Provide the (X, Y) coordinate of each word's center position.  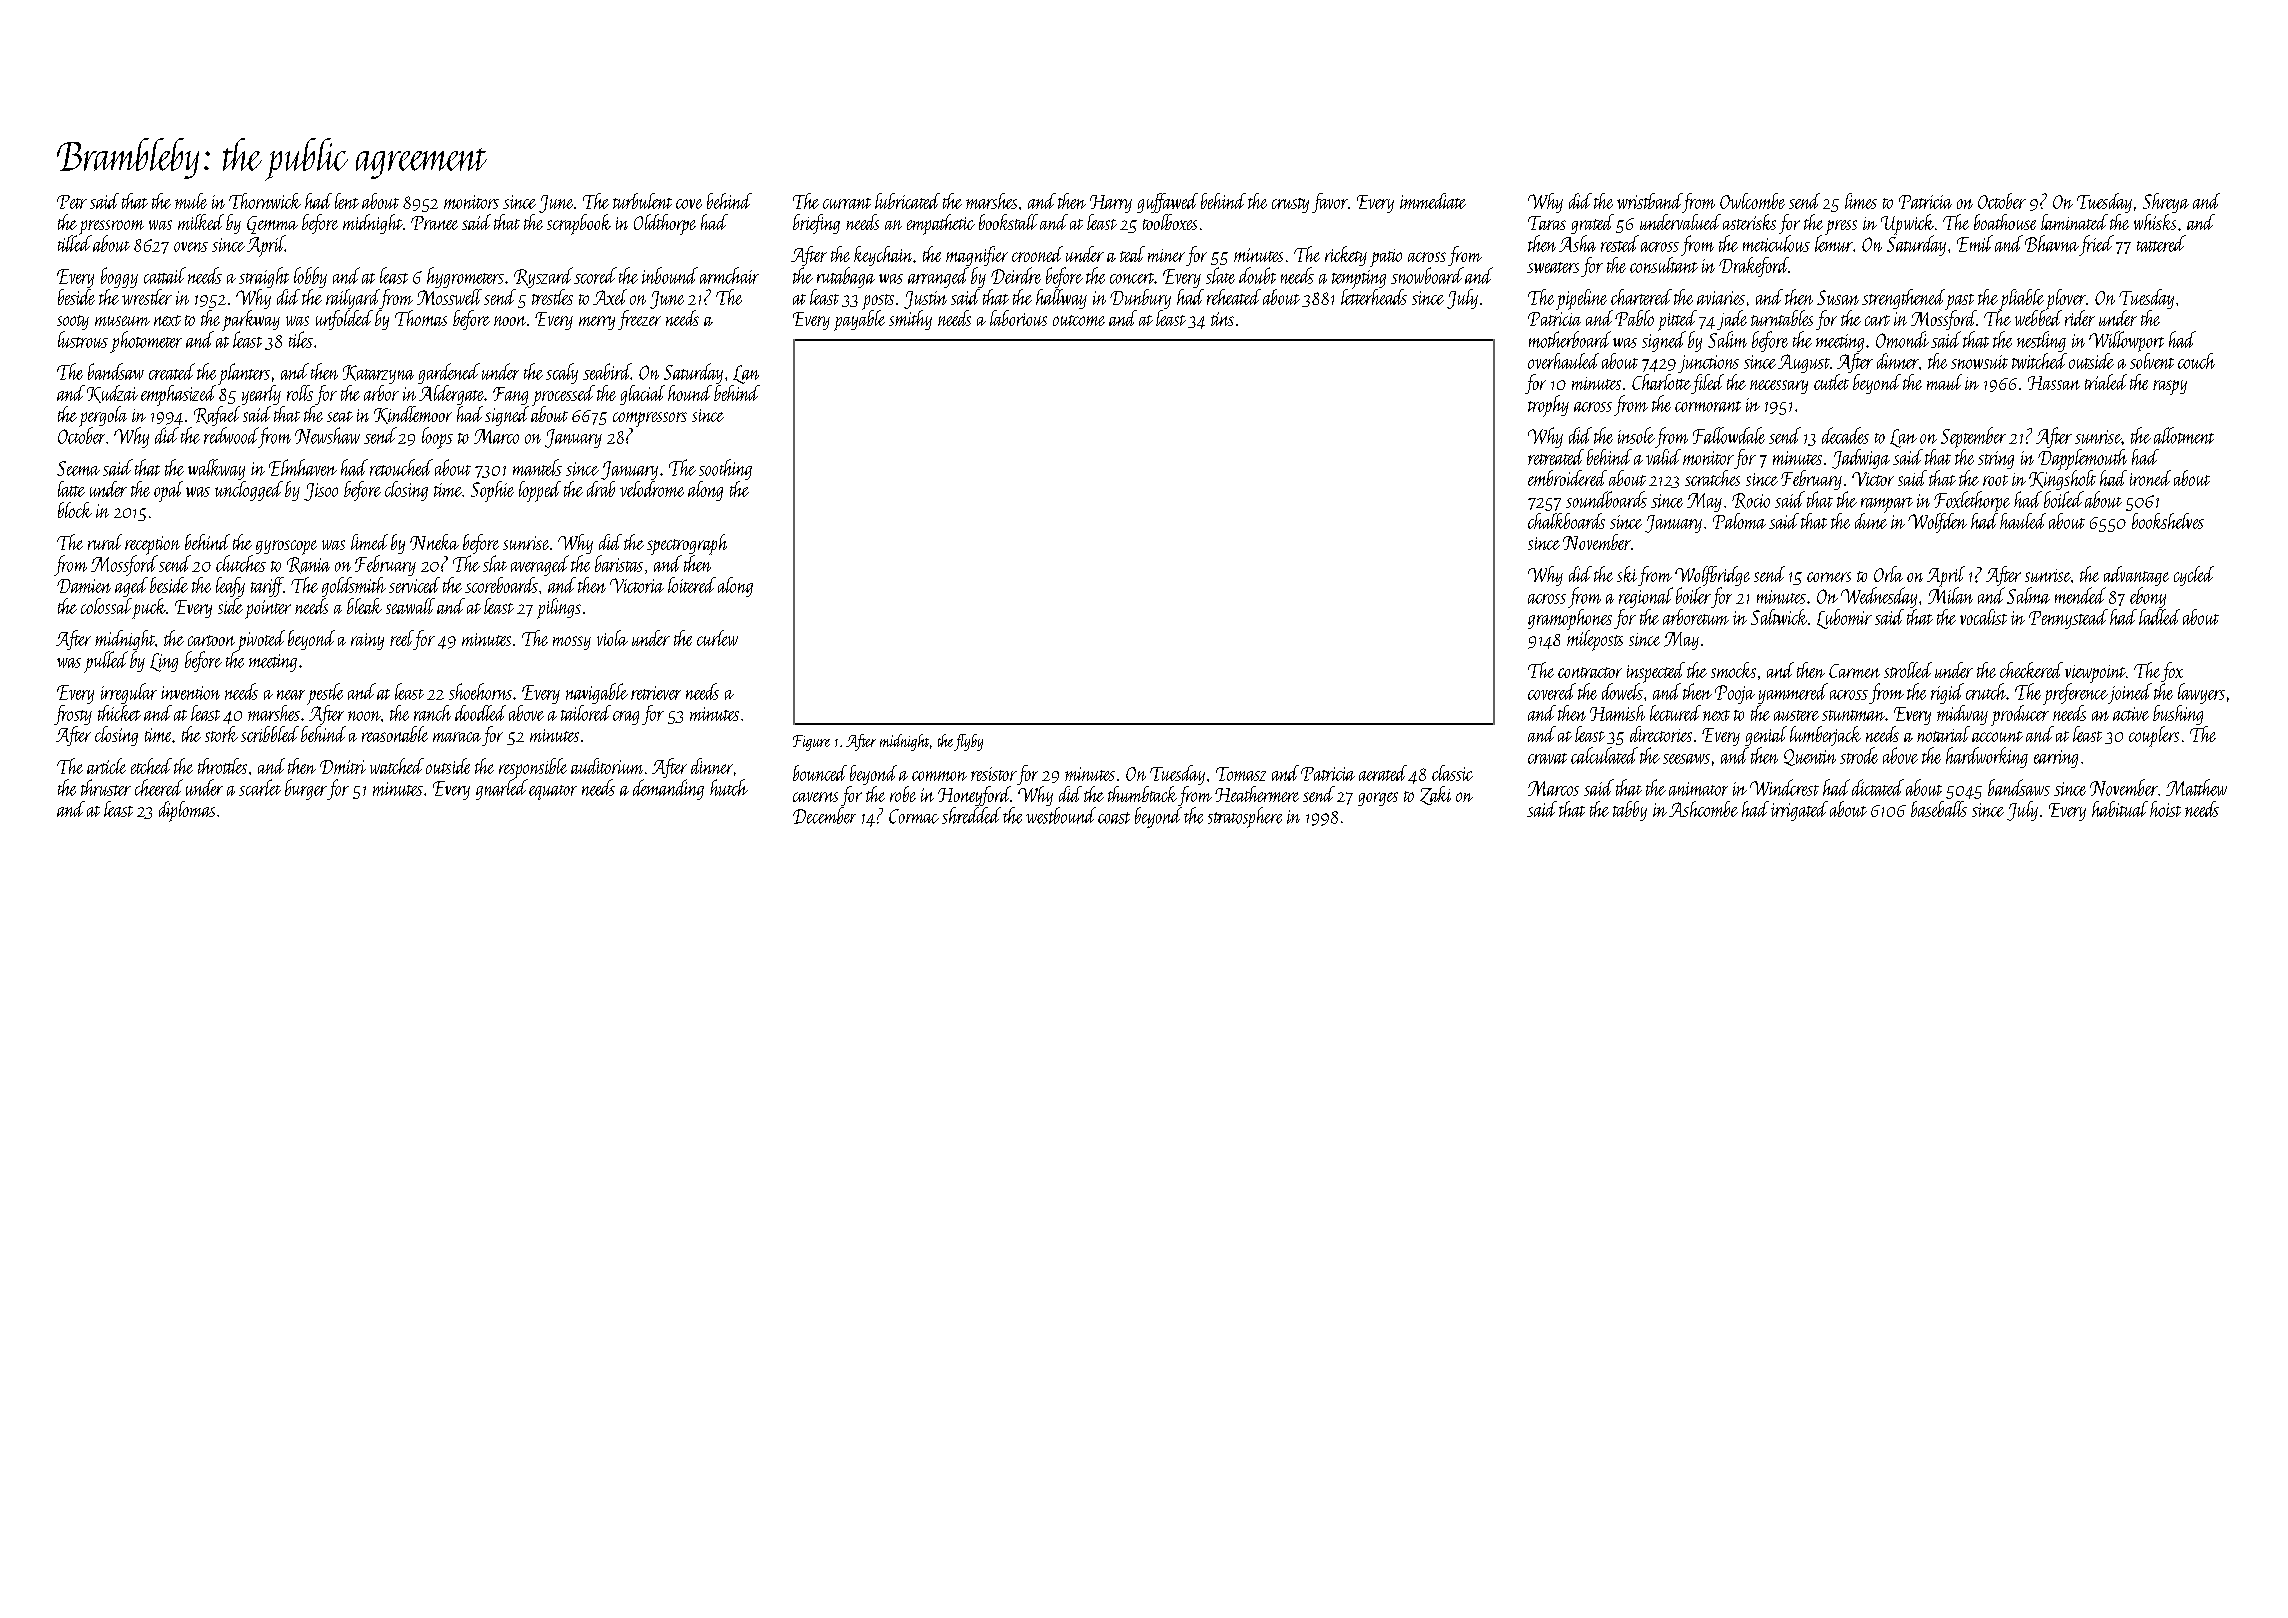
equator (553, 792)
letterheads (1374, 297)
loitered (692, 585)
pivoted (261, 640)
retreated (1556, 457)
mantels (537, 467)
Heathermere (1257, 794)
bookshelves (2168, 521)
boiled (2064, 499)
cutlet (1831, 382)
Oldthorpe (665, 224)
